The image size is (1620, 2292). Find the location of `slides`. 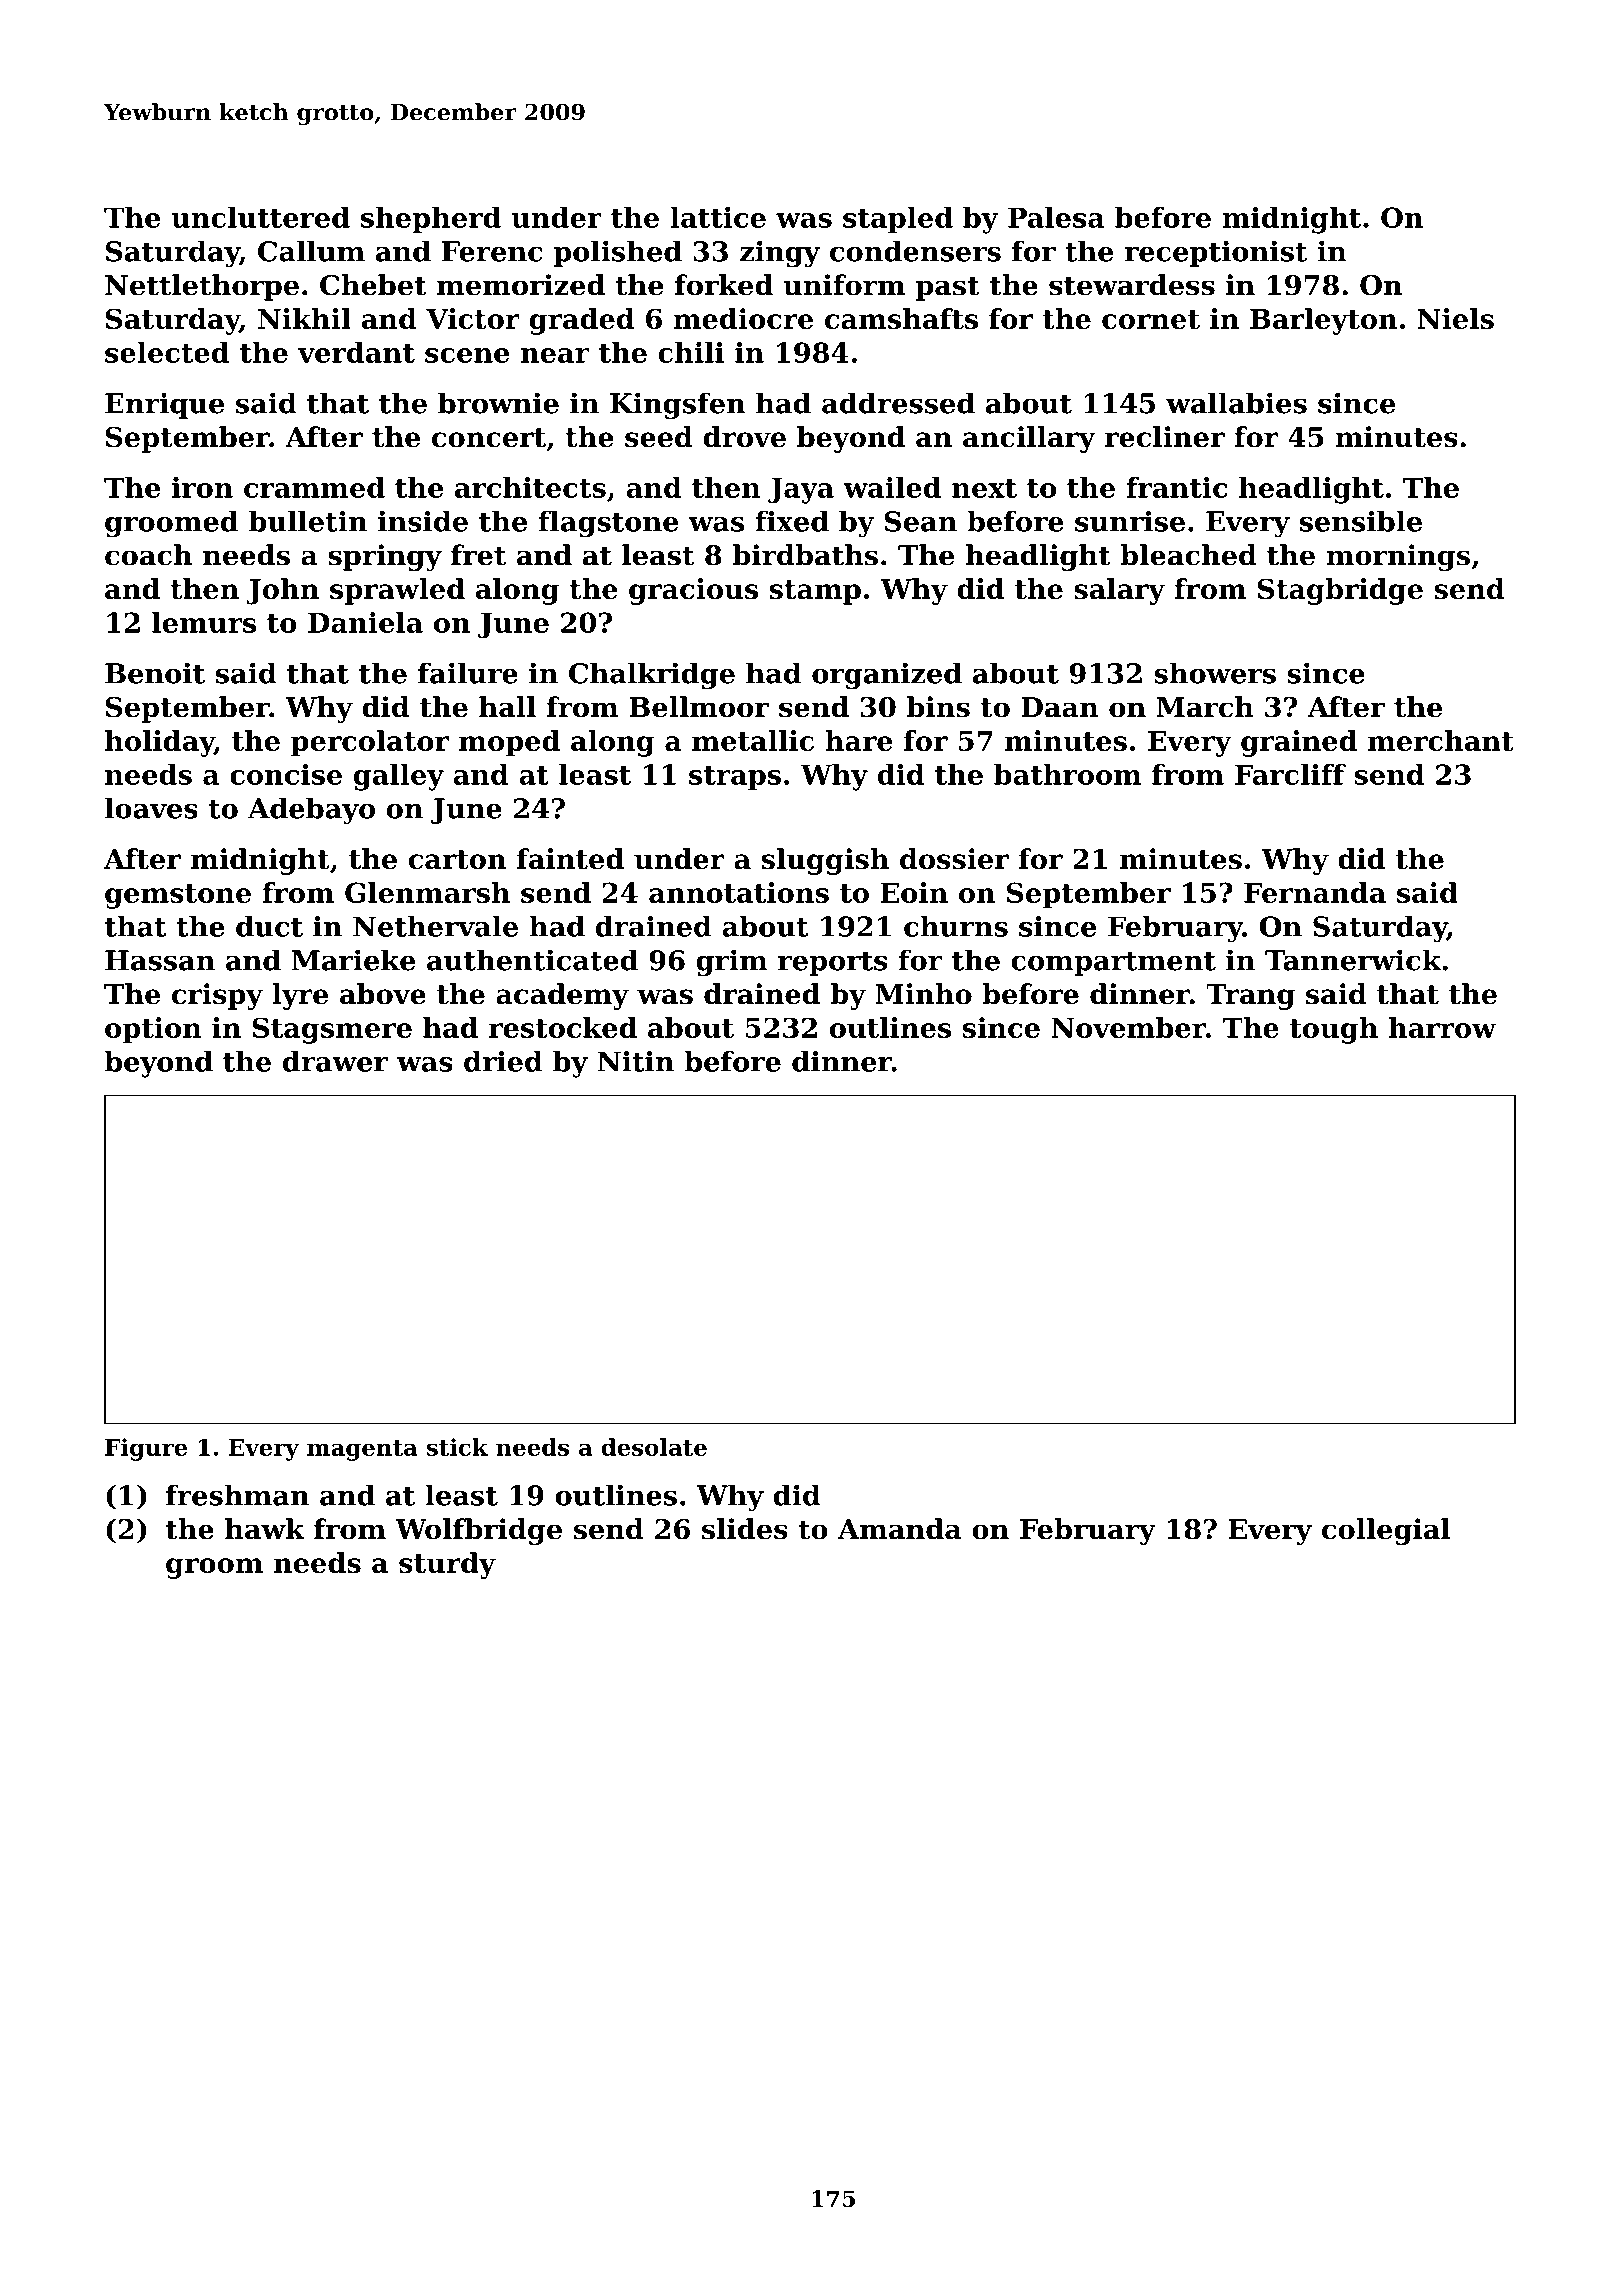

slides is located at coordinates (745, 1529).
